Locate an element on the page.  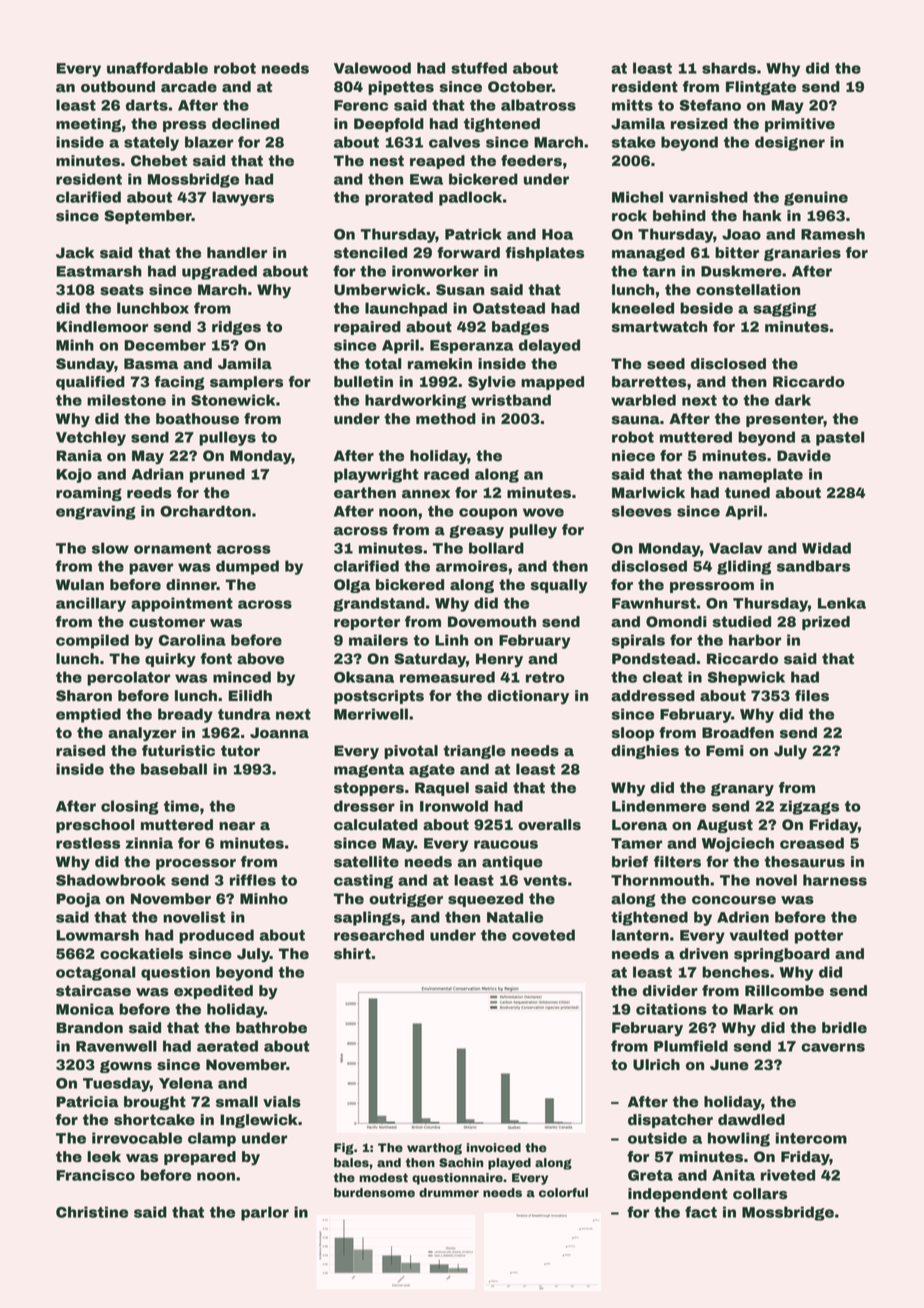
Eastmarsh is located at coordinates (99, 271).
